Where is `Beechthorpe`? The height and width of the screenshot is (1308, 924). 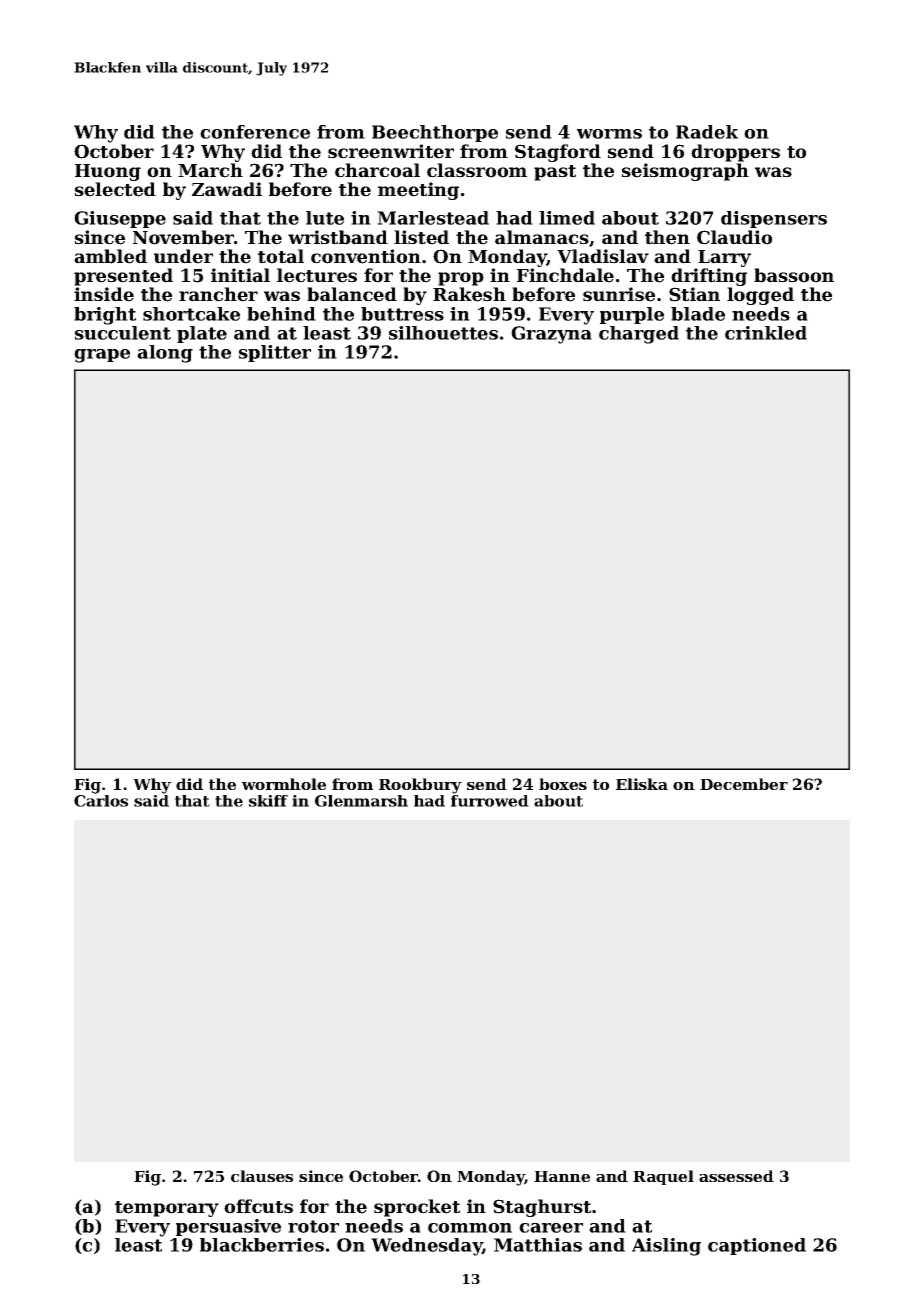
Beechthorpe is located at coordinates (435, 133).
